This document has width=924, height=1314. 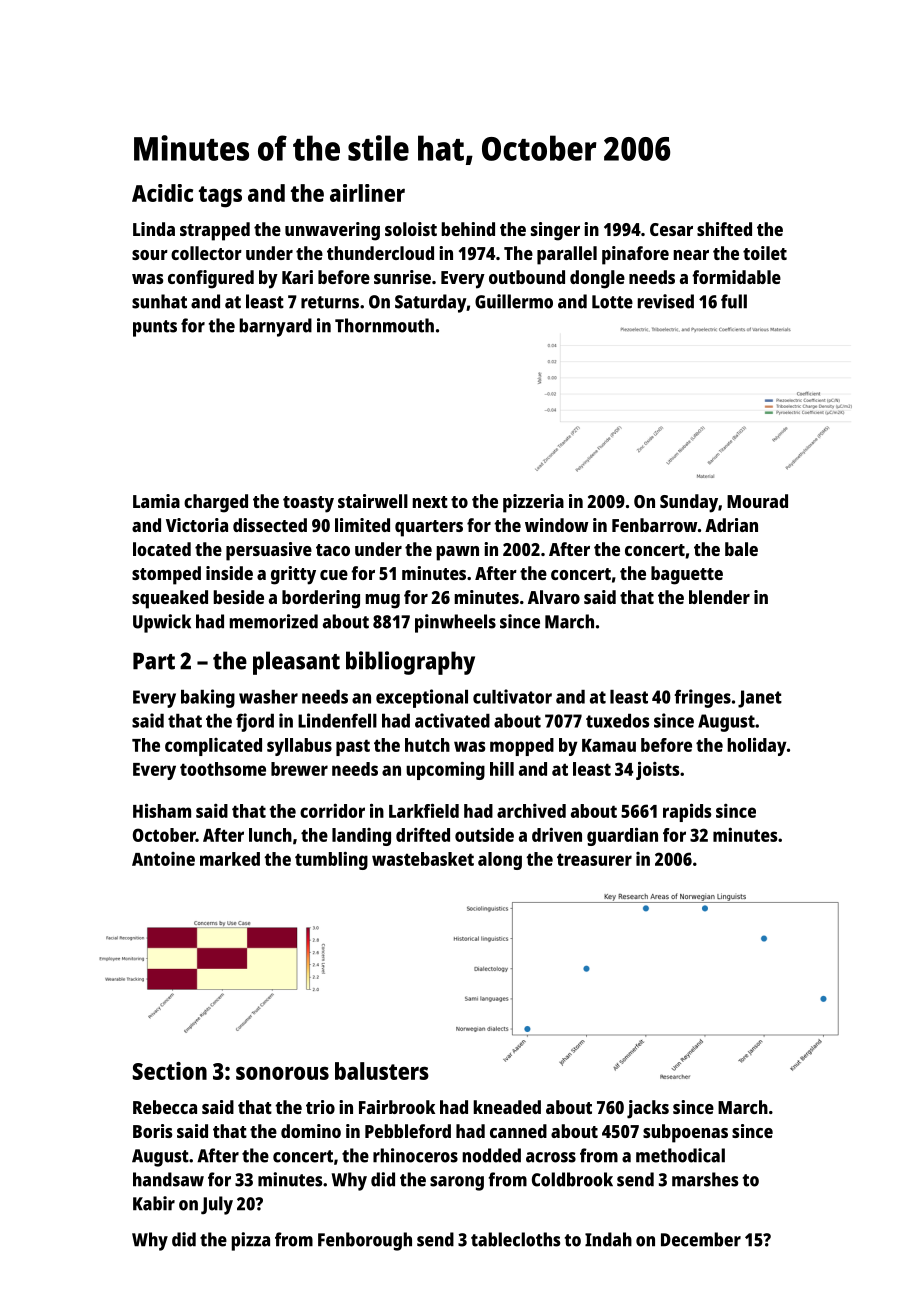 I want to click on archived, so click(x=531, y=811).
